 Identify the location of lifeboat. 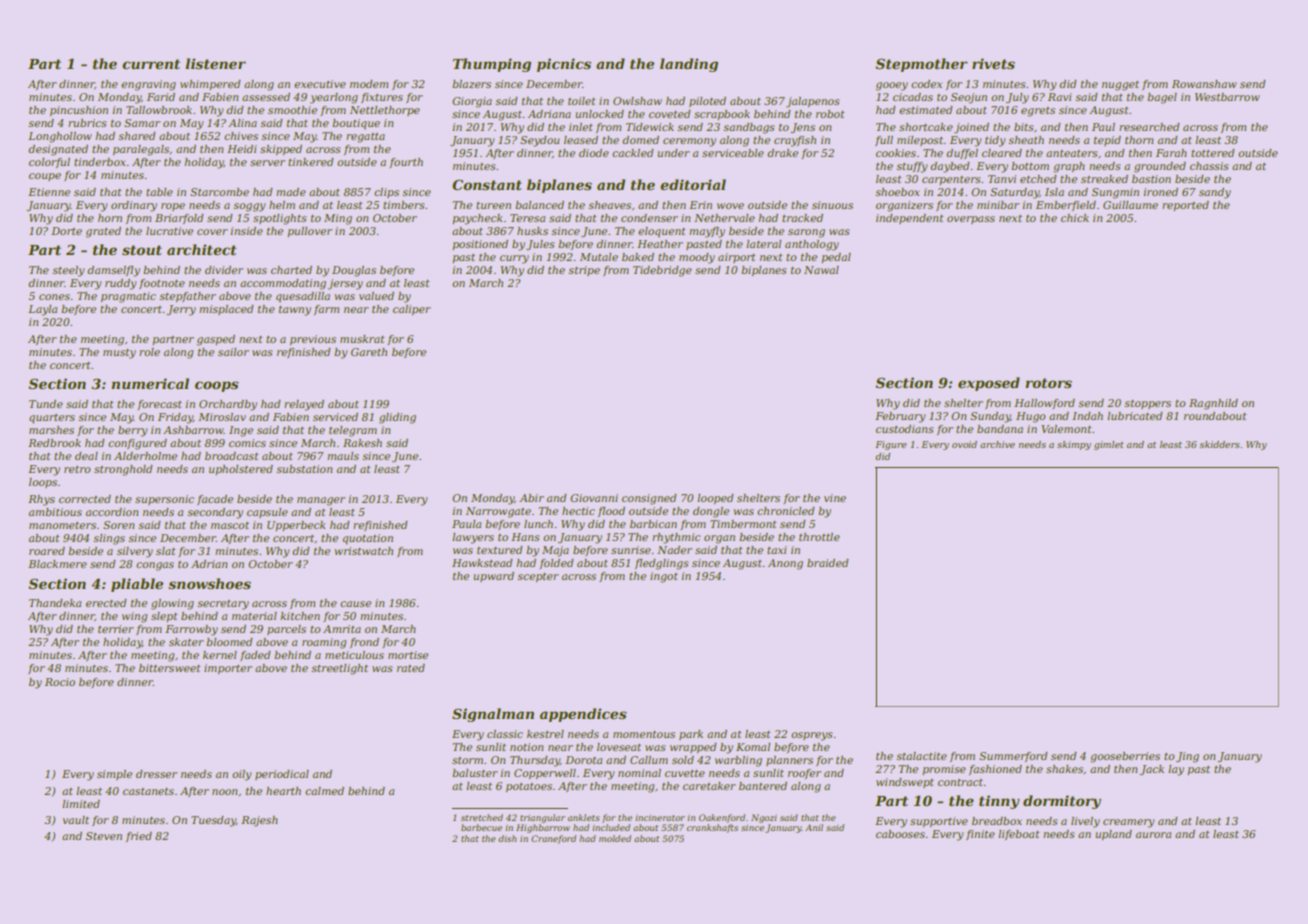
(1019, 835).
